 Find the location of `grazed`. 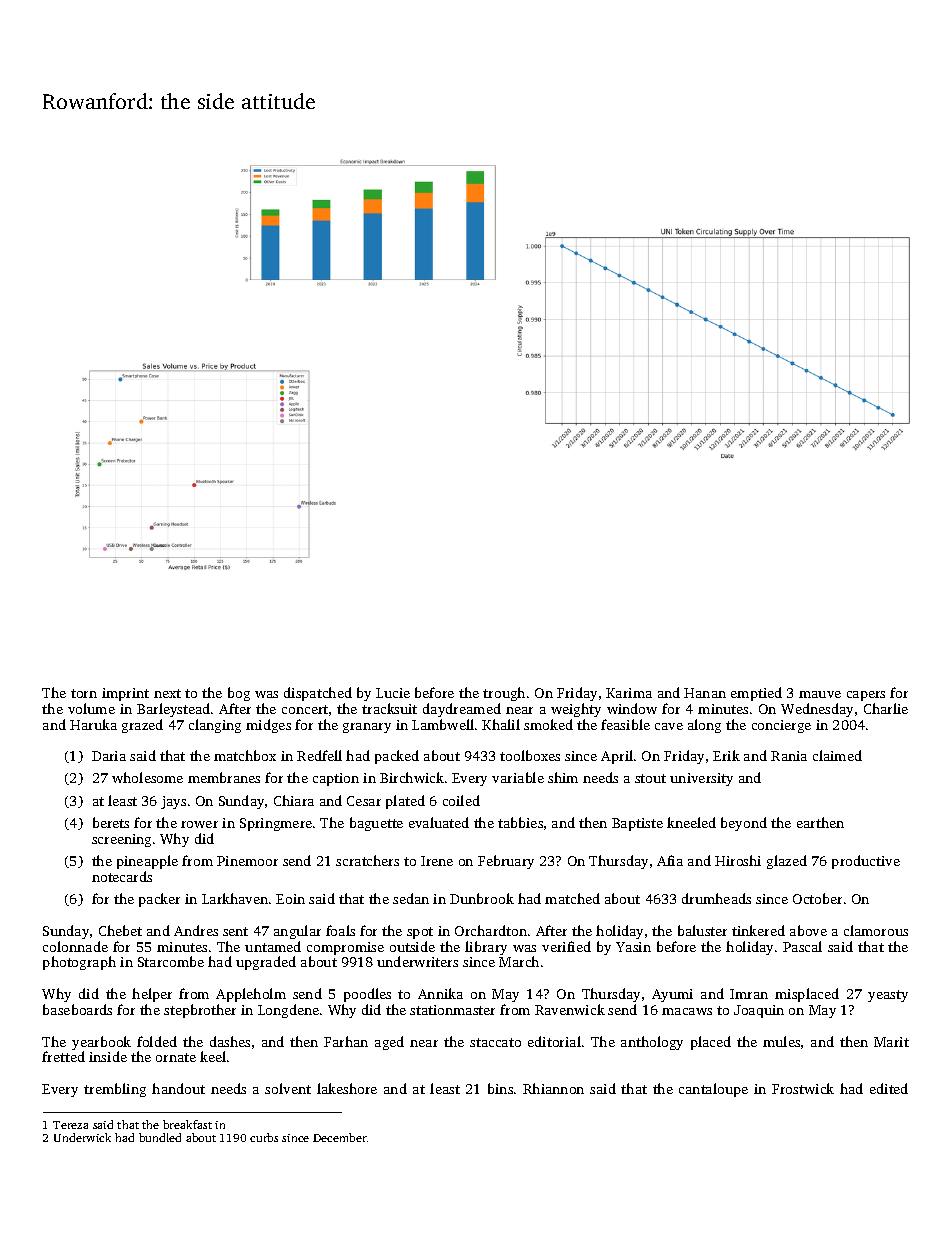

grazed is located at coordinates (142, 726).
